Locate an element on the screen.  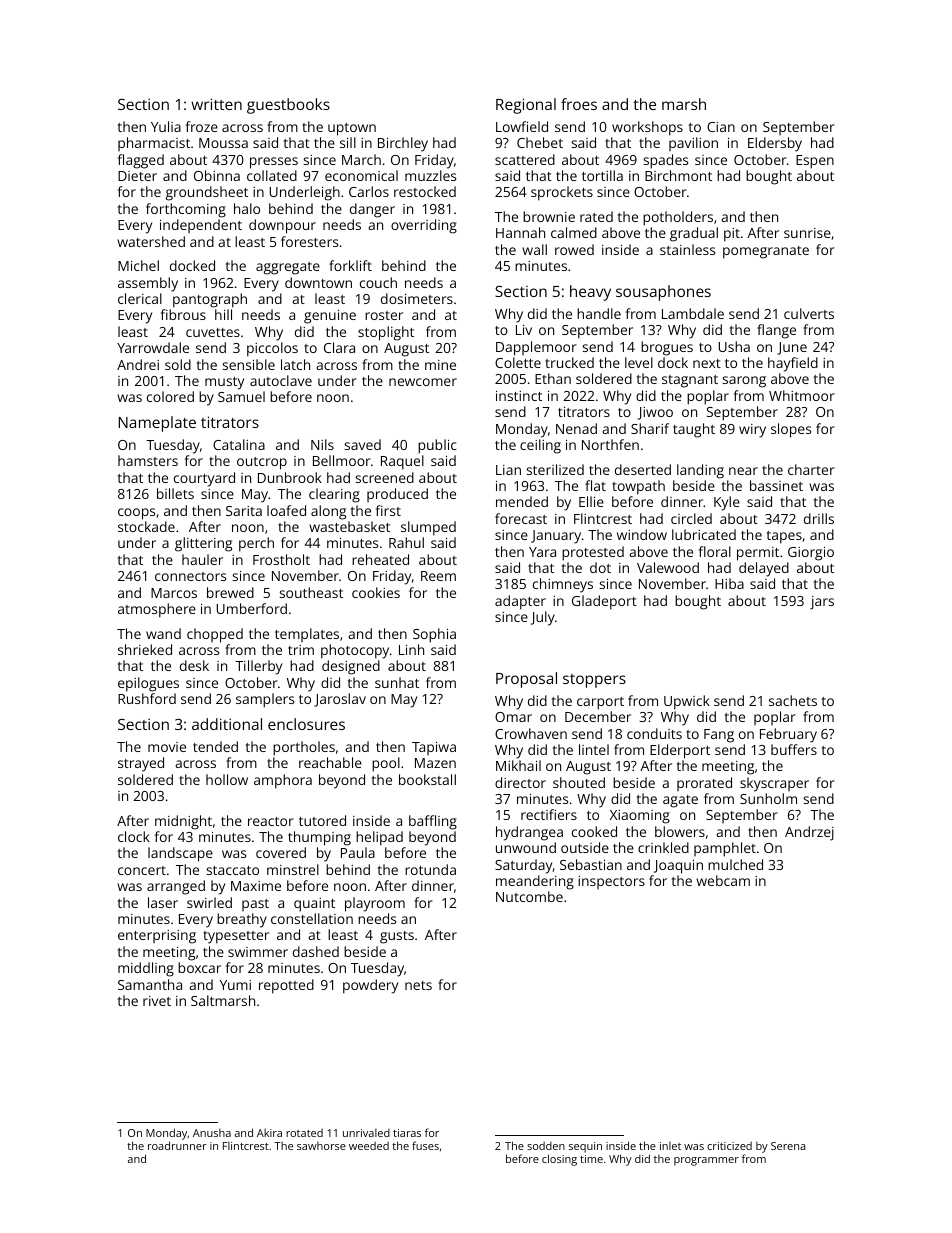
Elderport is located at coordinates (680, 751).
